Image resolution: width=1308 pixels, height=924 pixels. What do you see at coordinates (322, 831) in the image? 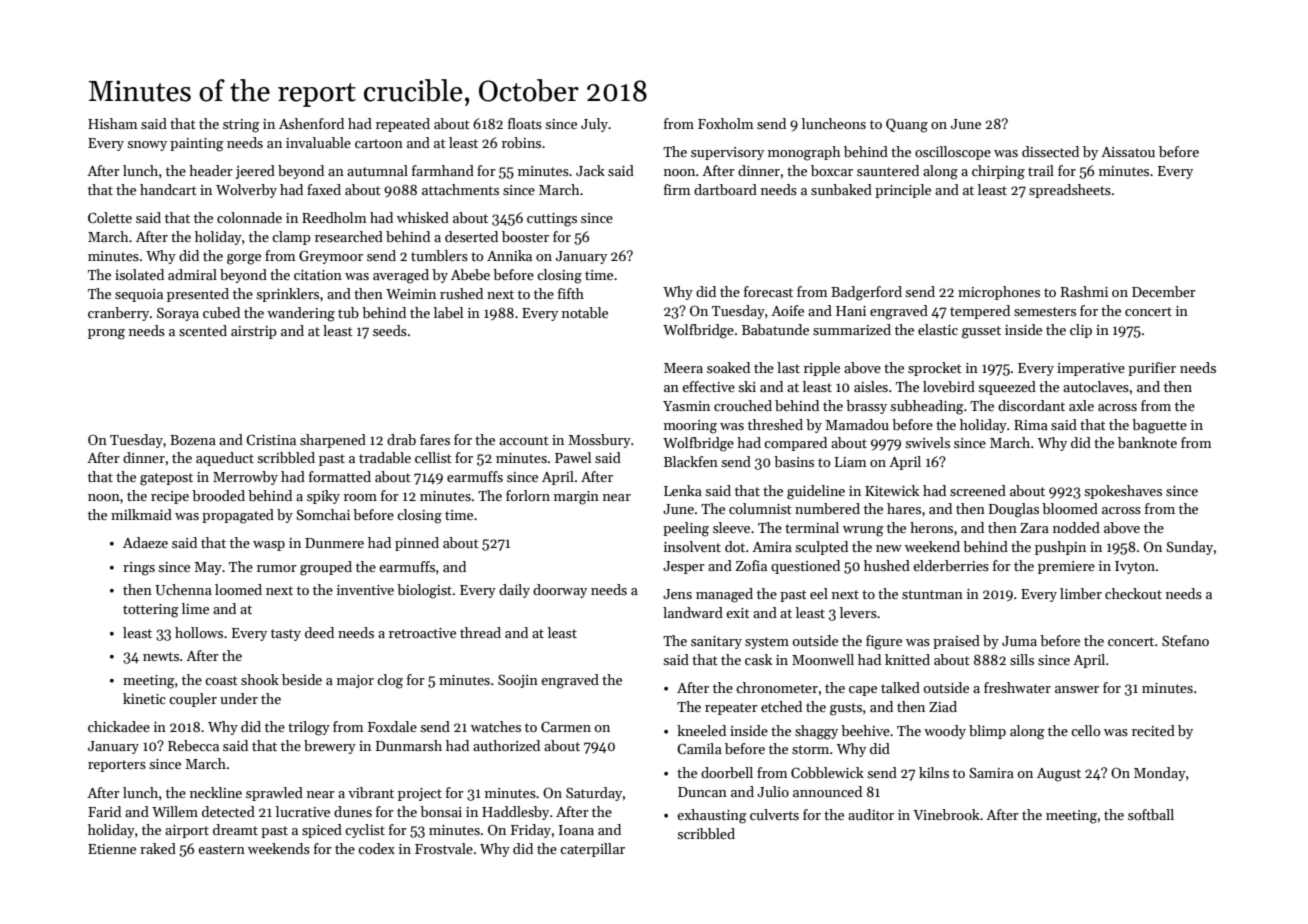
I see `spiced` at bounding box center [322, 831].
